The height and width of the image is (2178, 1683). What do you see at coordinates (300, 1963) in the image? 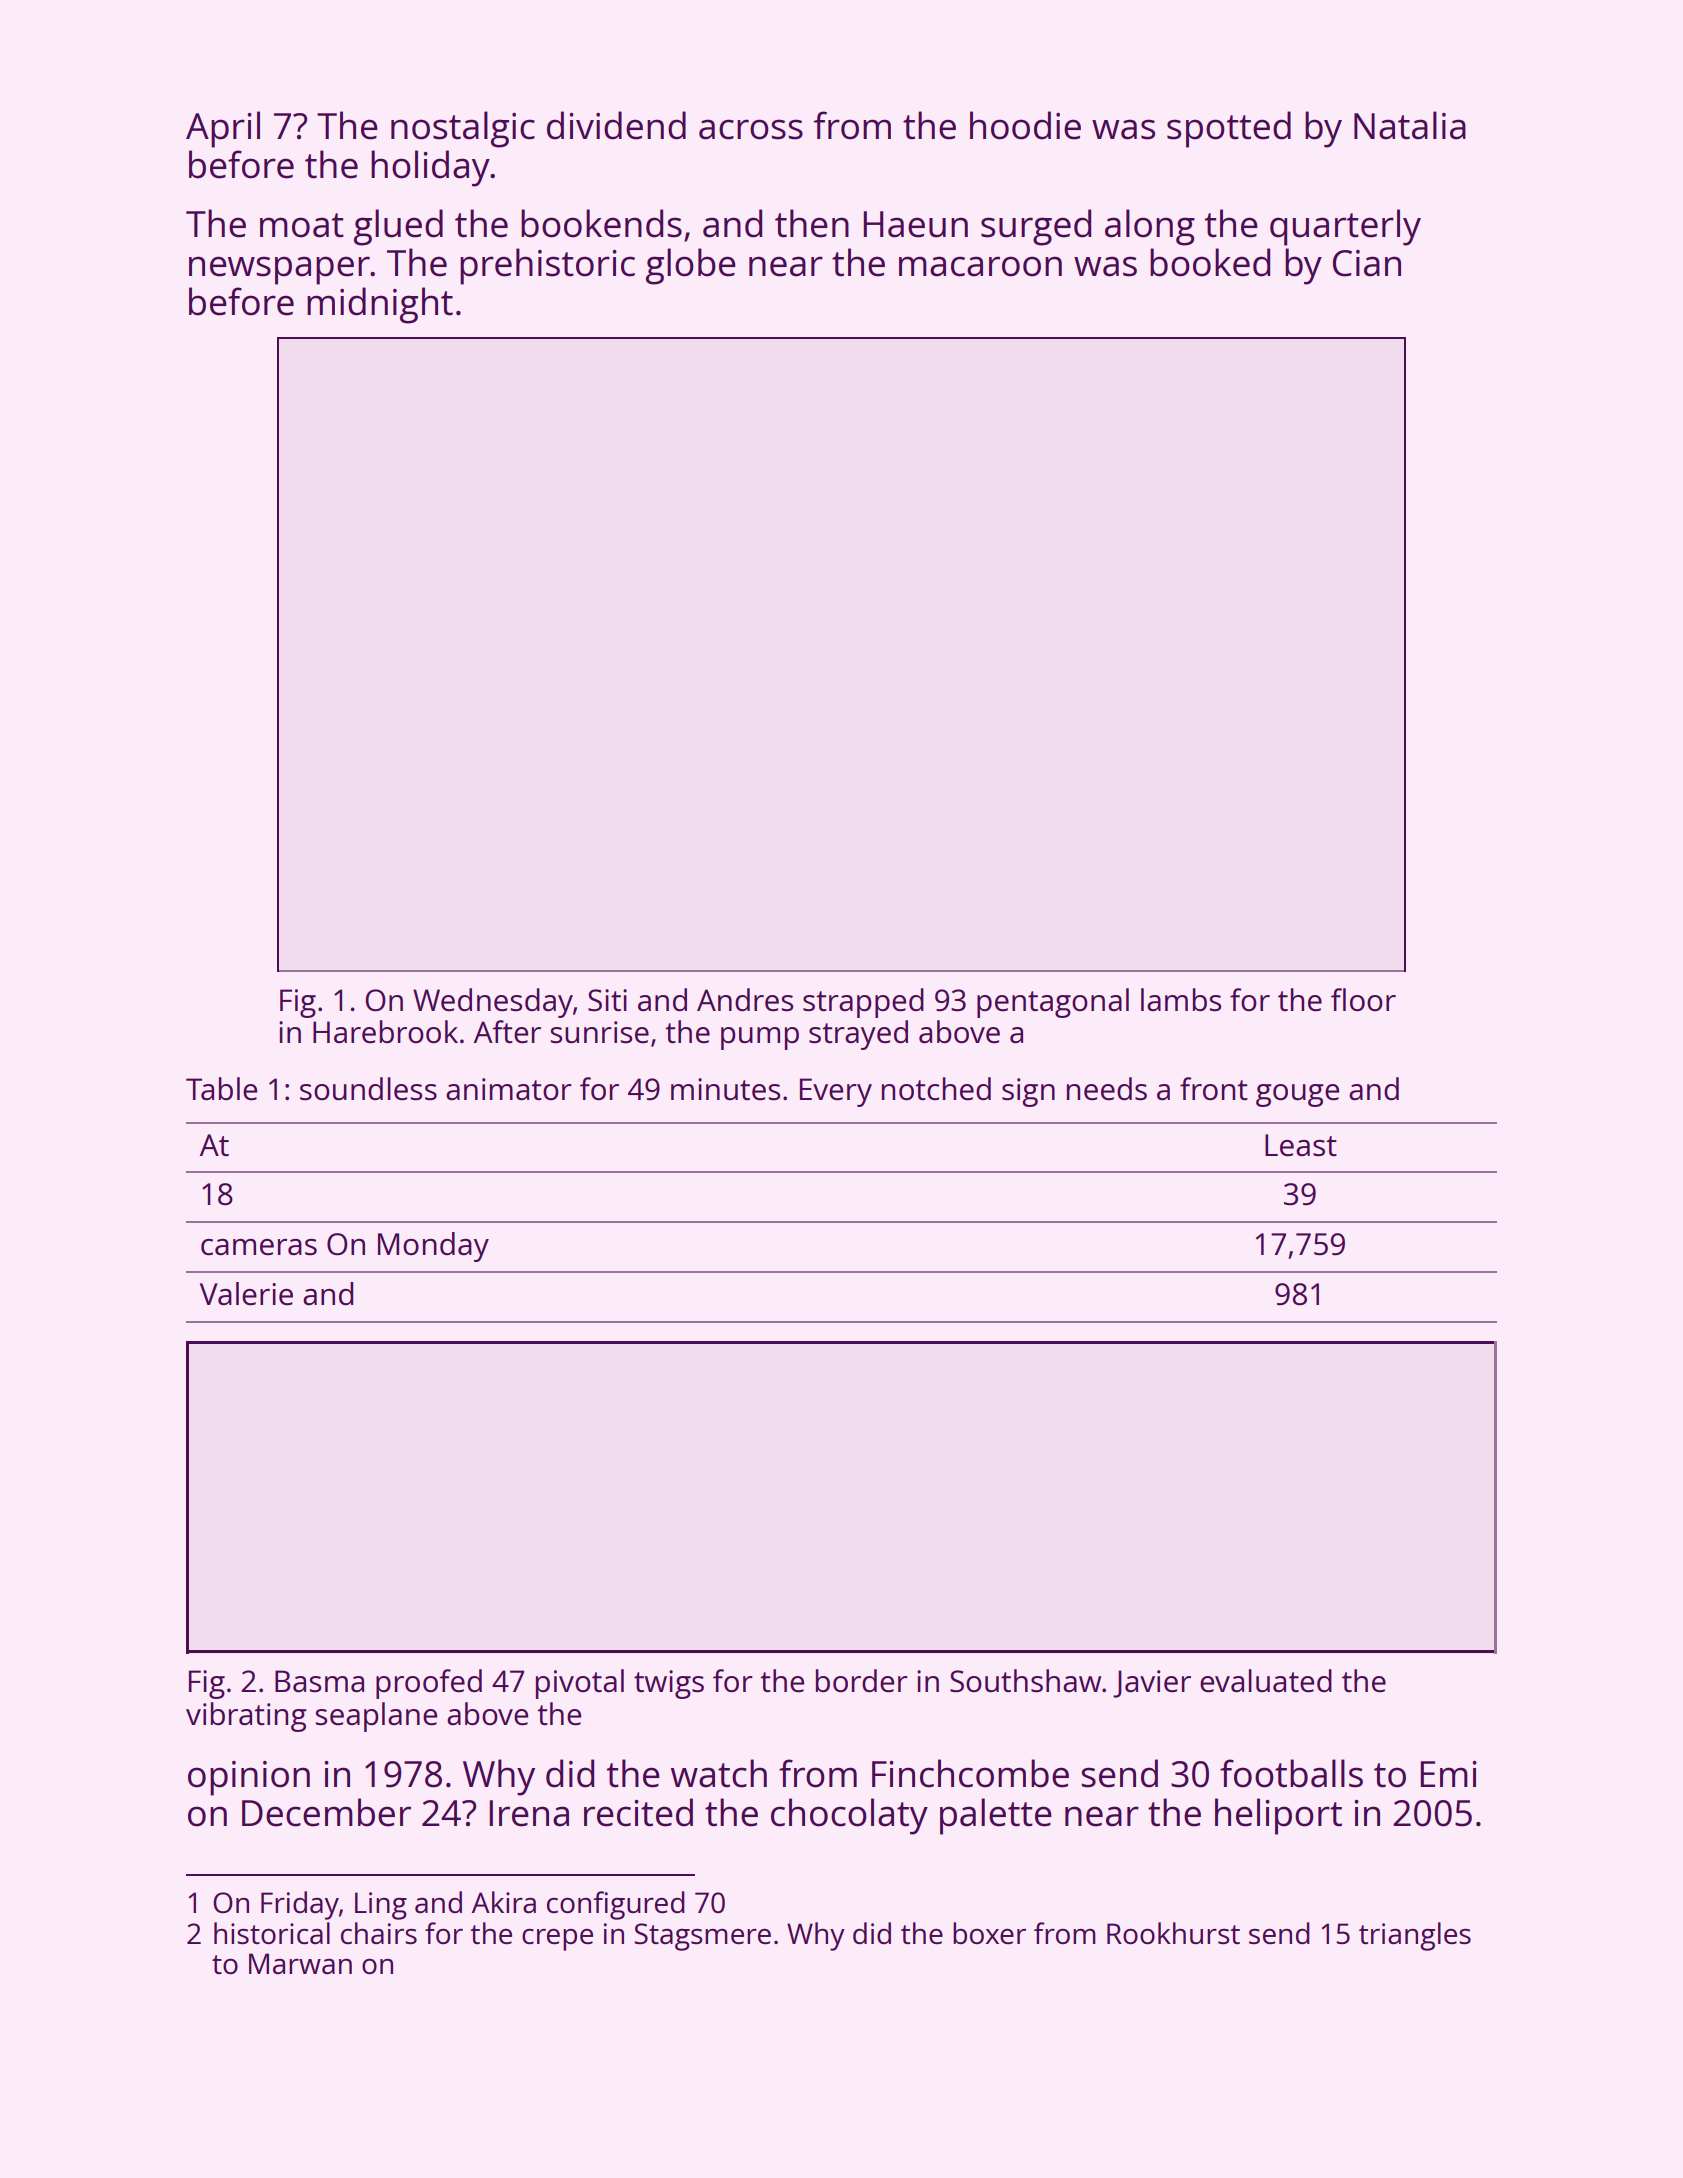
I see `Marwan` at bounding box center [300, 1963].
